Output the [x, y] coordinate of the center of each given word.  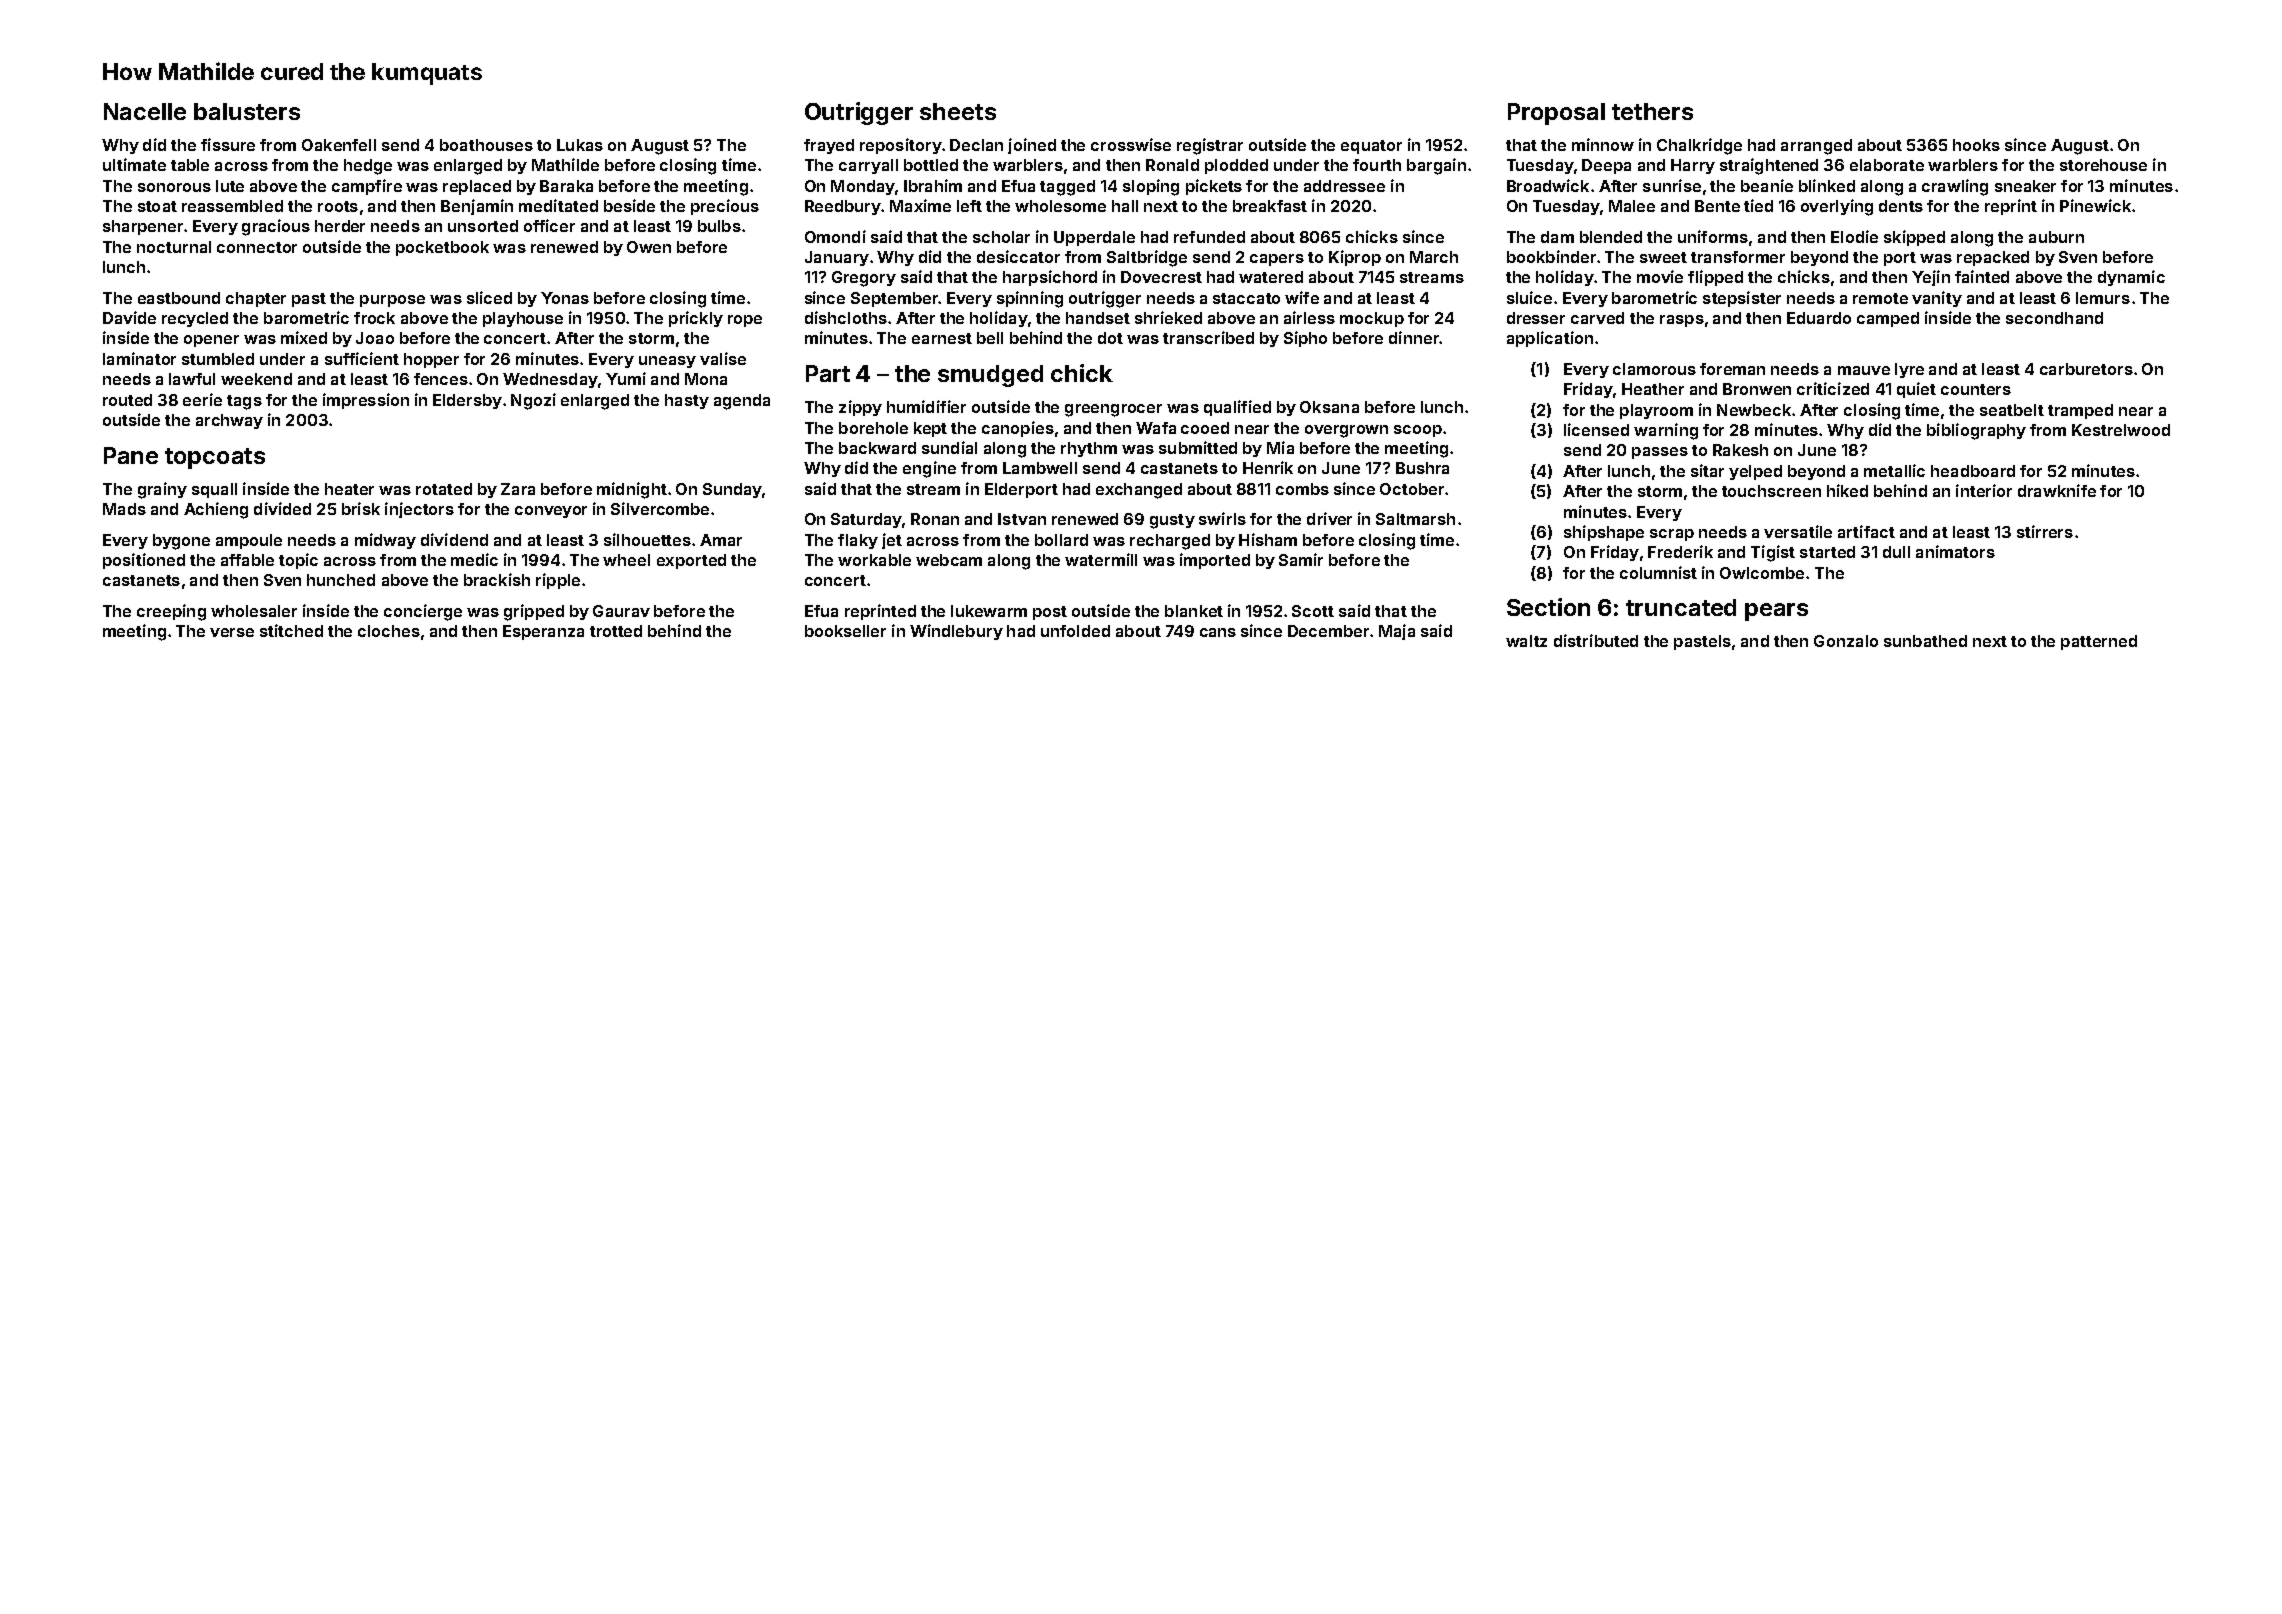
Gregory [864, 279]
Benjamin [477, 207]
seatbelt [2012, 410]
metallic [1894, 470]
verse [232, 632]
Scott [1313, 611]
